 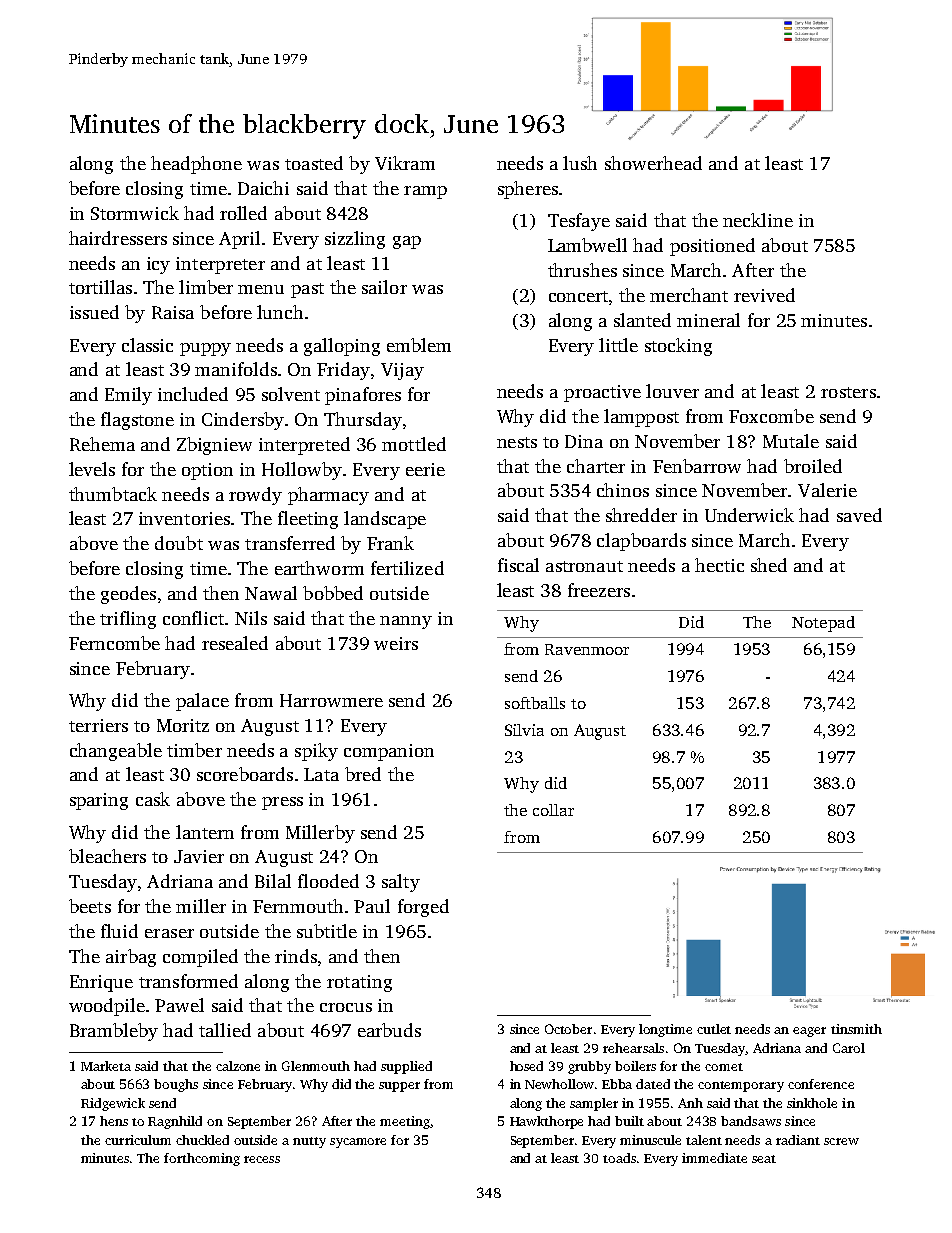 I want to click on transferred, so click(x=290, y=543).
